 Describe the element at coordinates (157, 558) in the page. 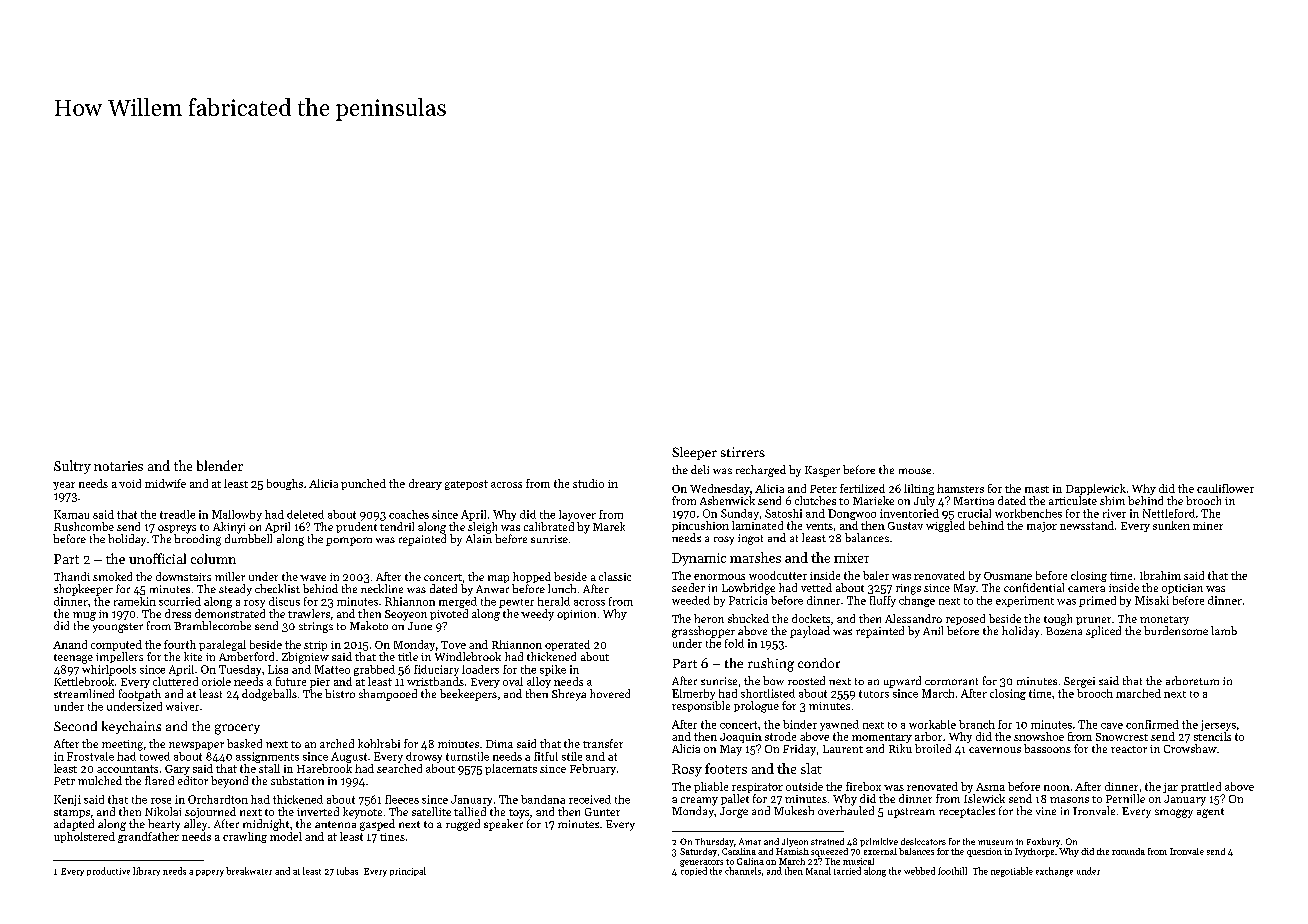

I see `unofficial` at that location.
